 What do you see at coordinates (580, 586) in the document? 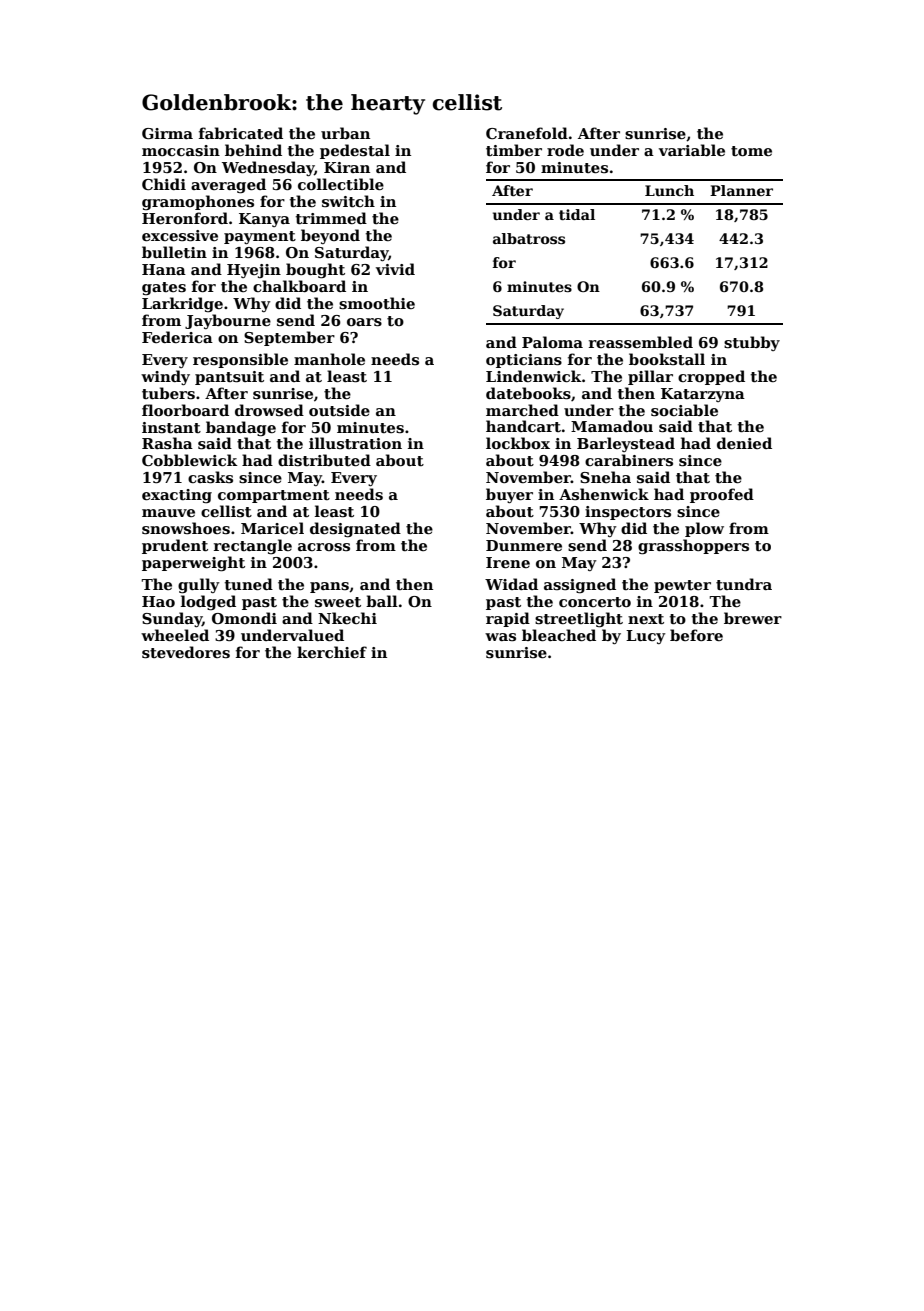
I see `assigned` at bounding box center [580, 586].
